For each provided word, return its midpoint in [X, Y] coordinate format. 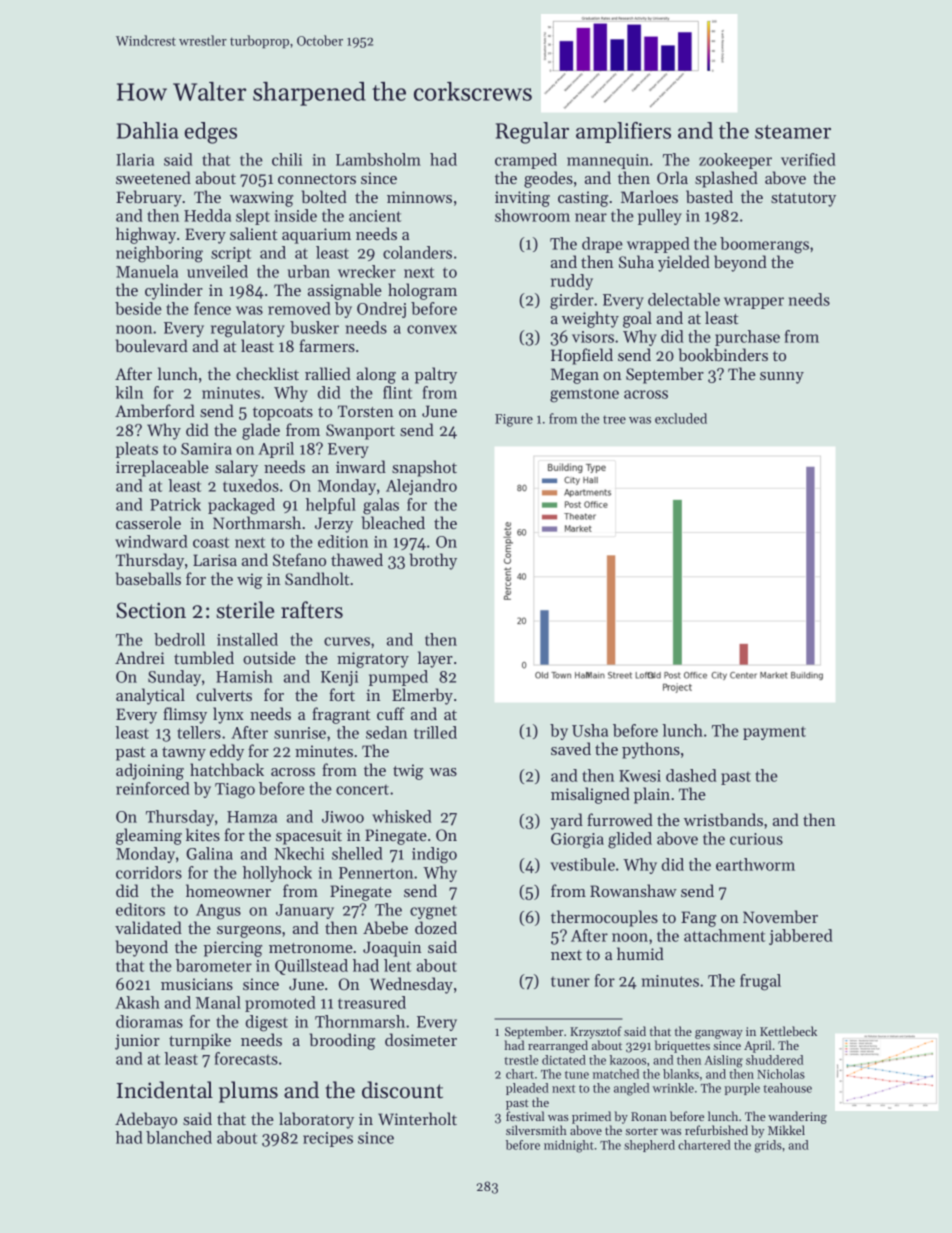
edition [343, 541]
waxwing [261, 199]
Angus [218, 912]
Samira [206, 449]
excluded [681, 418]
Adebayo [146, 1120]
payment [774, 733]
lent [397, 965]
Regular [532, 133]
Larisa [215, 560]
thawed [357, 559]
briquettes [682, 1046]
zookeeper [735, 161]
